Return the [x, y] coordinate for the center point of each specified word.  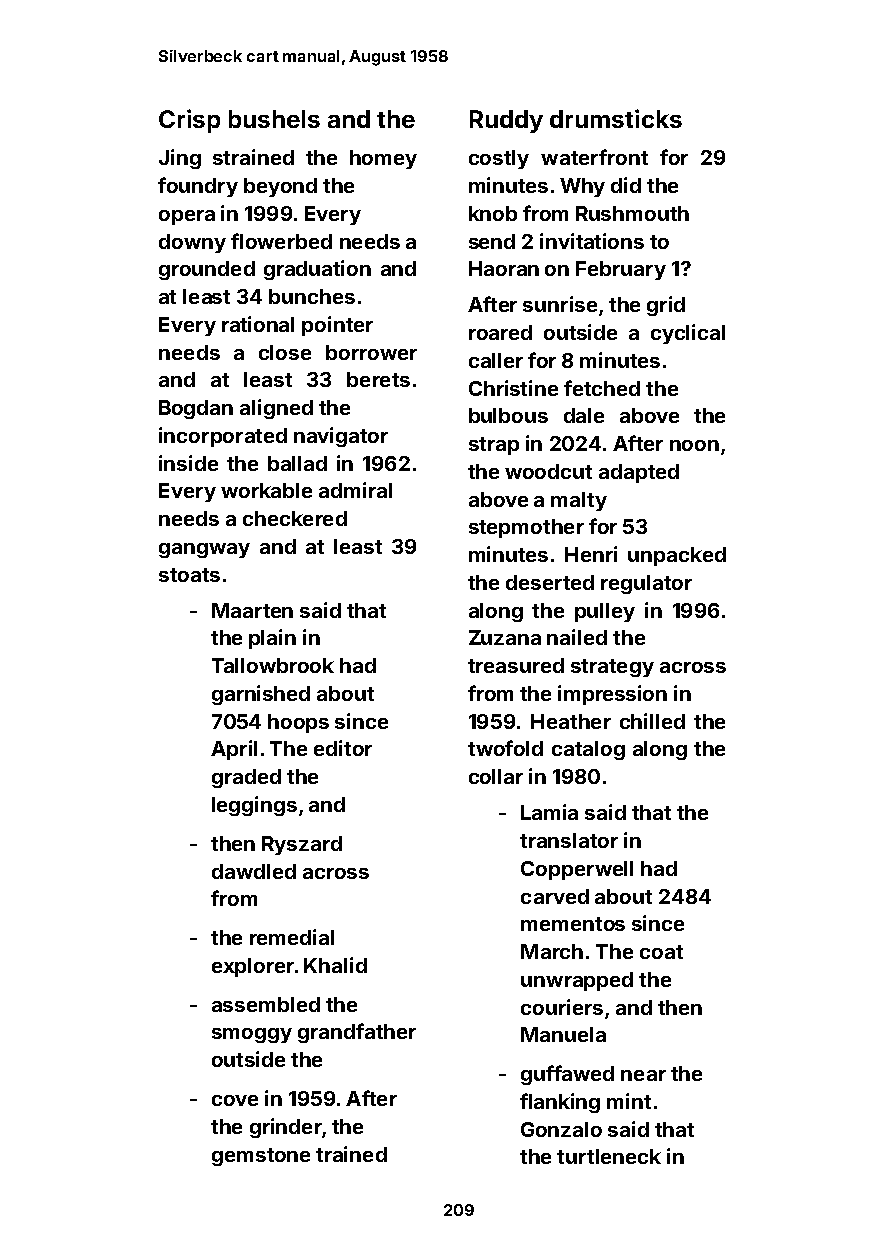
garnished [261, 695]
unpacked [677, 556]
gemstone [261, 1157]
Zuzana [505, 637]
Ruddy [506, 121]
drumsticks [616, 118]
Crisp [189, 121]
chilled [652, 721]
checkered [295, 518]
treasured [516, 665]
